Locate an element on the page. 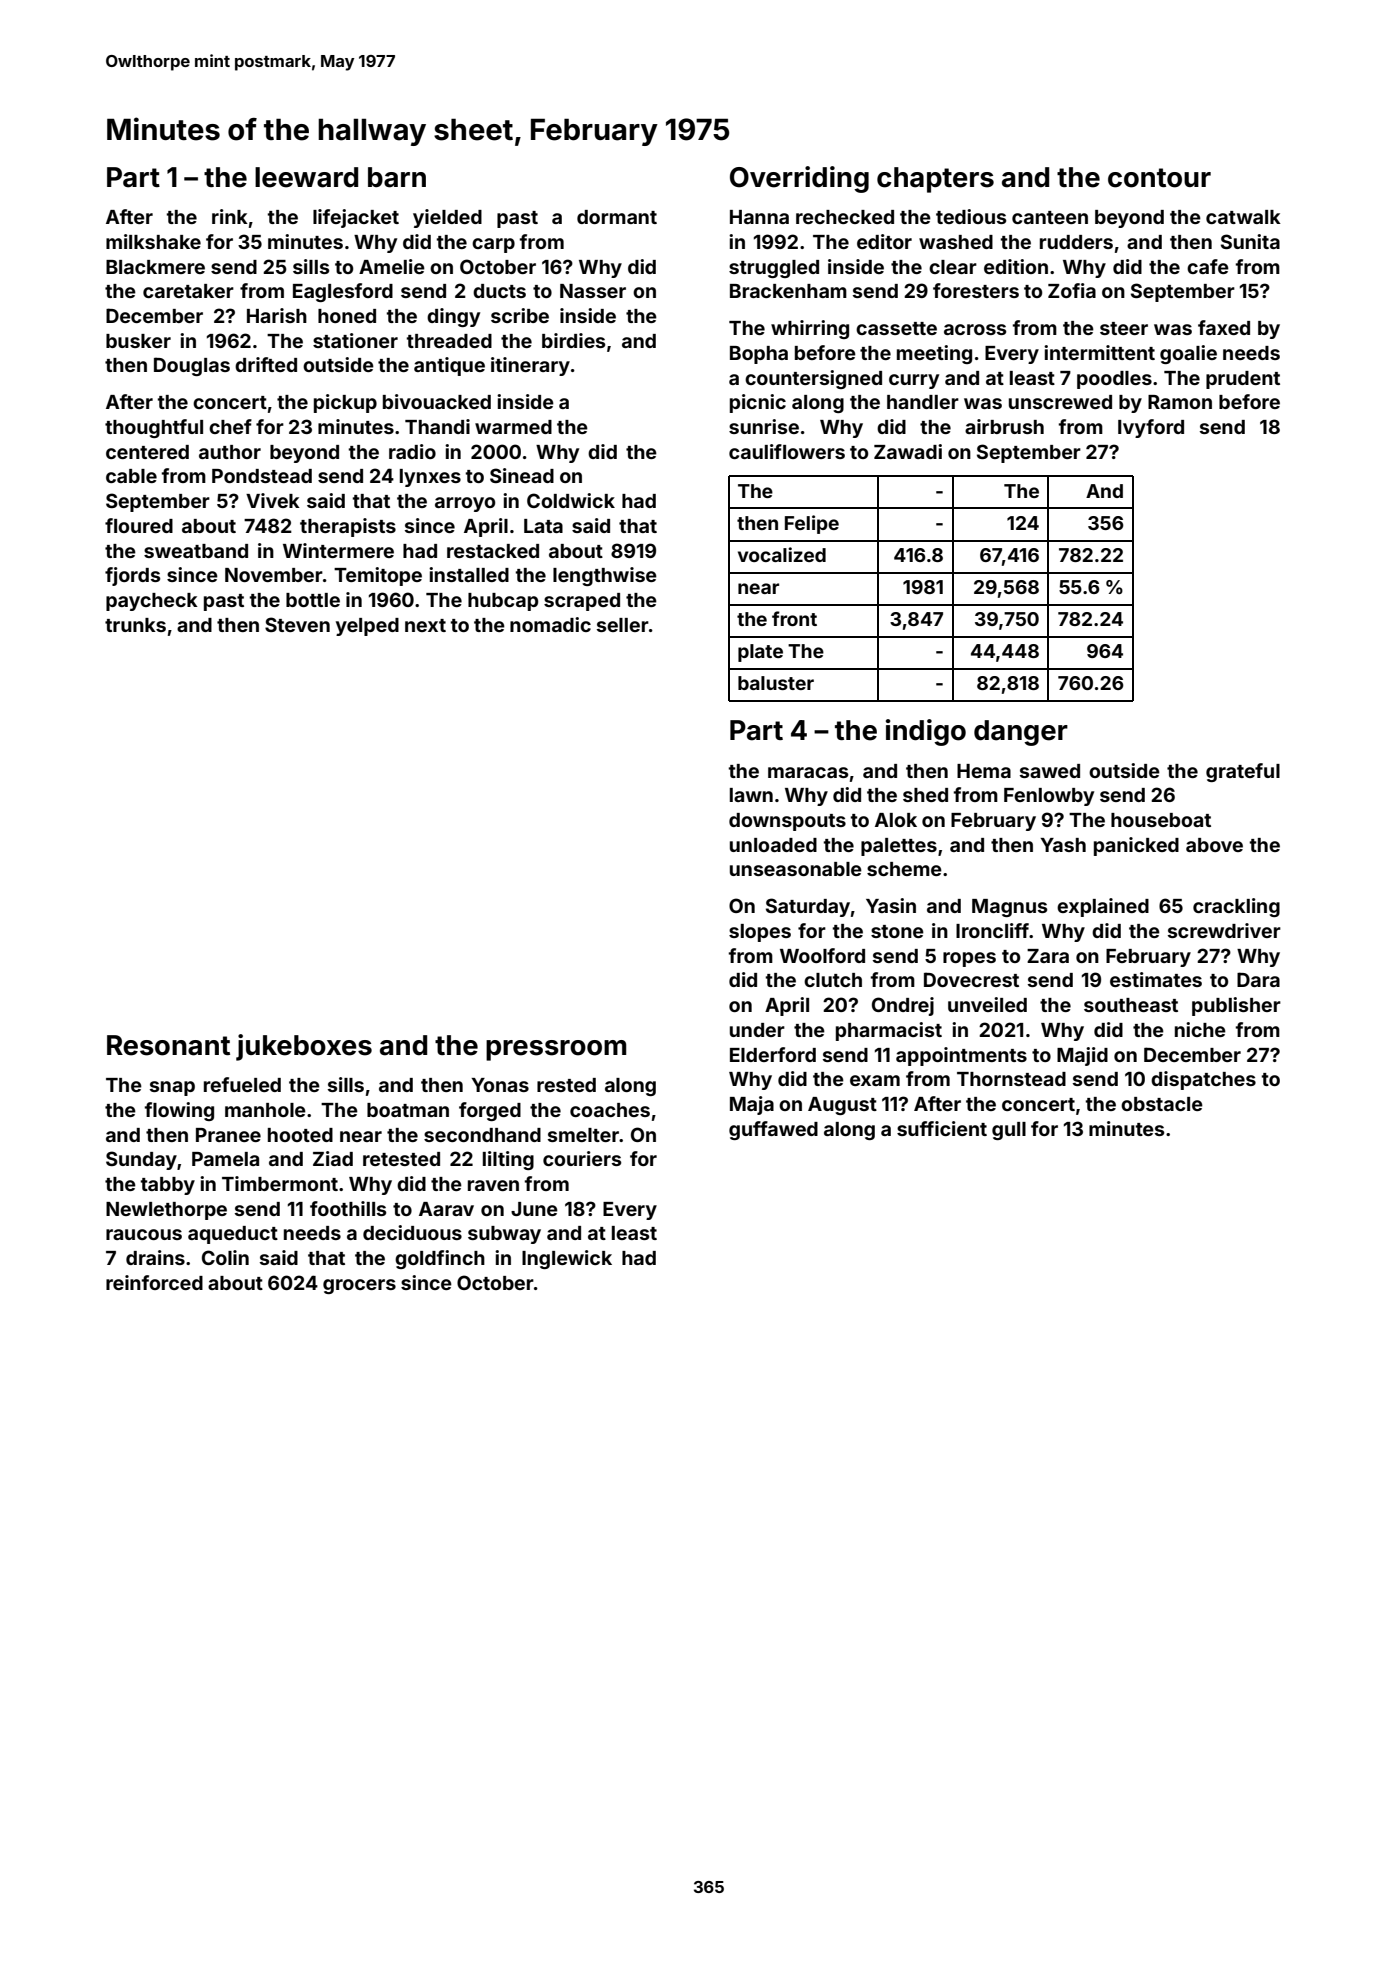 The height and width of the image is (1969, 1386). airbrush is located at coordinates (1004, 426).
